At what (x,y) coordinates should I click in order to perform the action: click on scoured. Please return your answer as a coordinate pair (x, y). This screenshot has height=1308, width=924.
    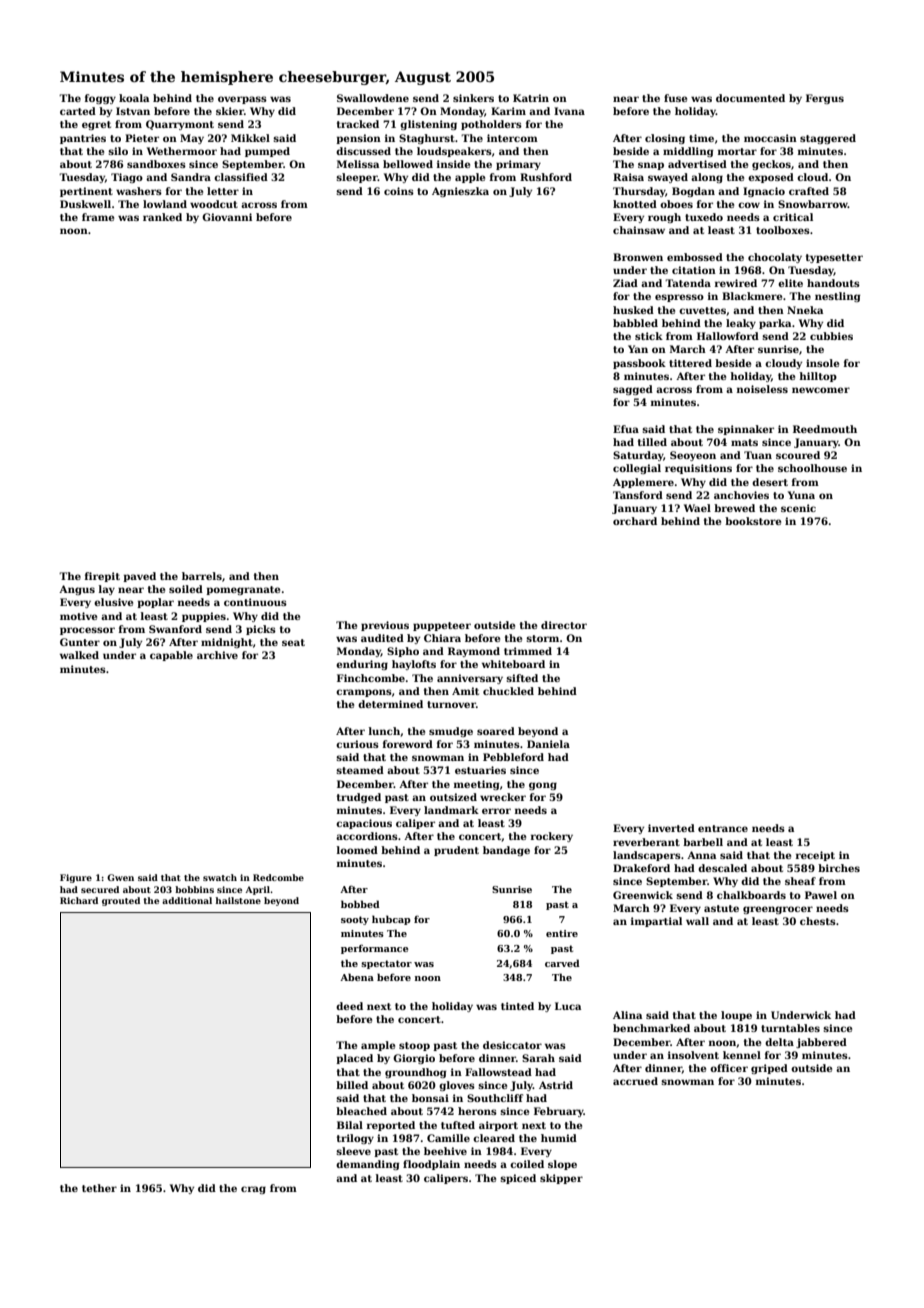
    Looking at the image, I should click on (798, 455).
